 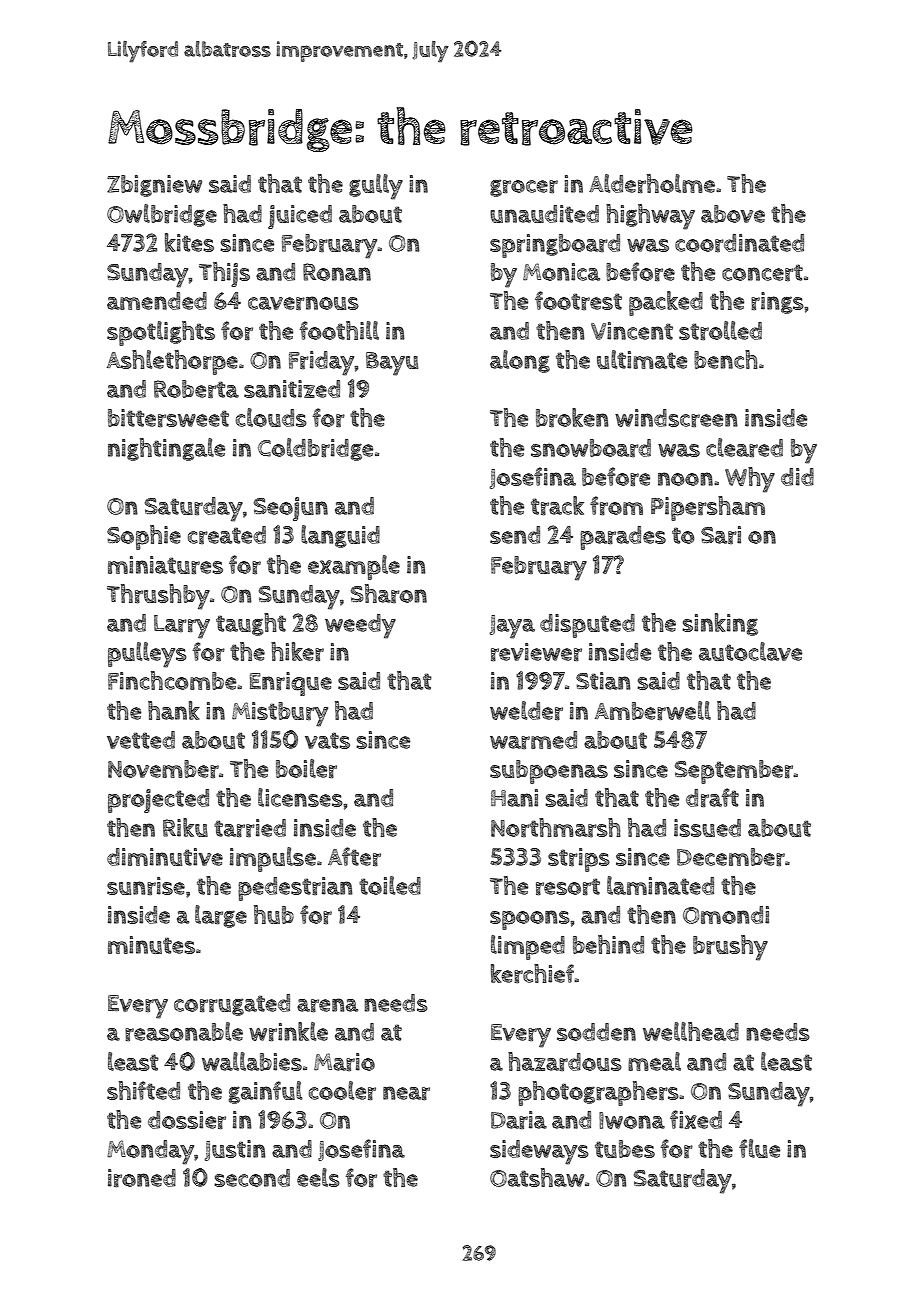 I want to click on Sophie, so click(x=144, y=537).
